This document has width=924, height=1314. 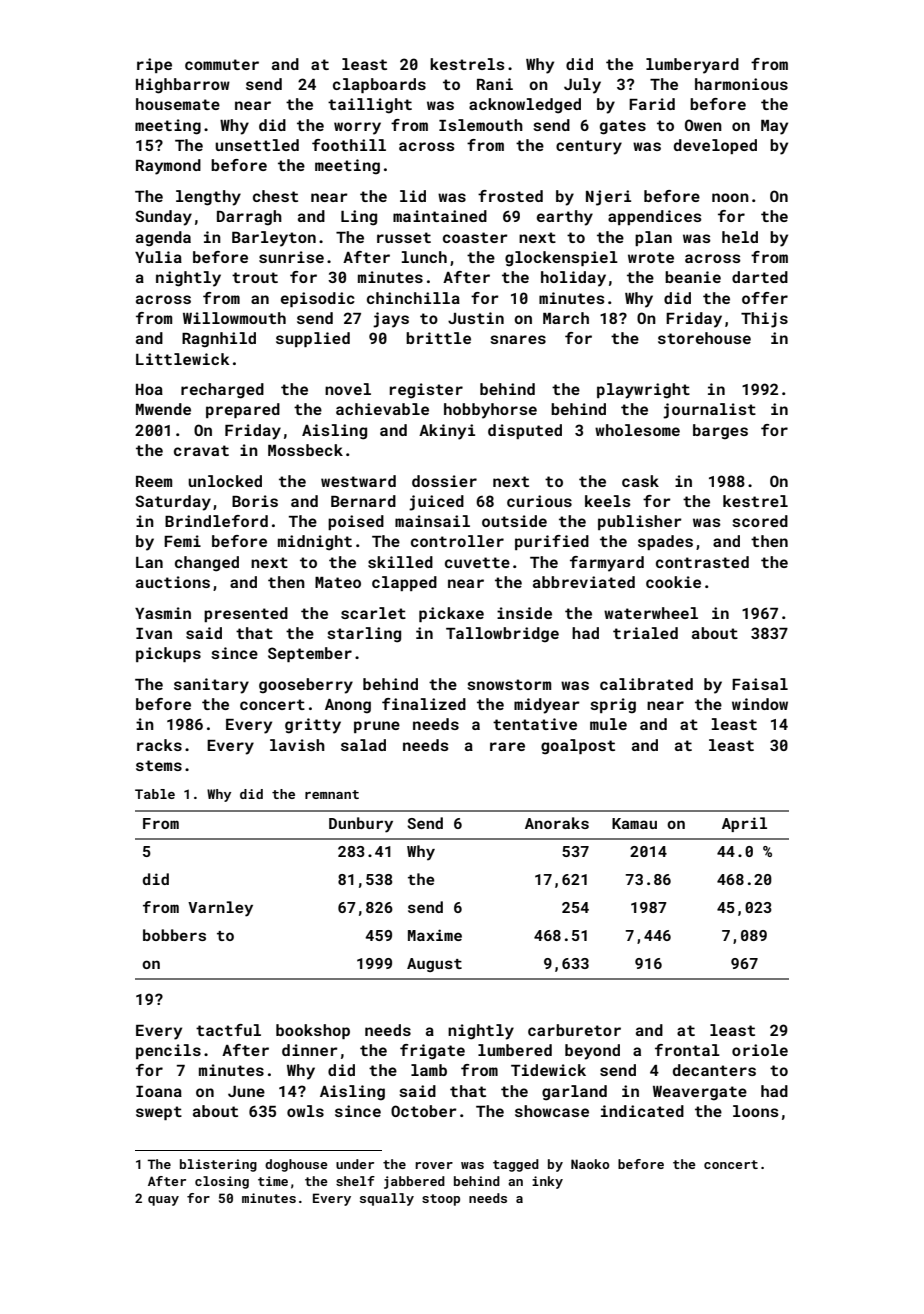 I want to click on quay, so click(x=163, y=1201).
